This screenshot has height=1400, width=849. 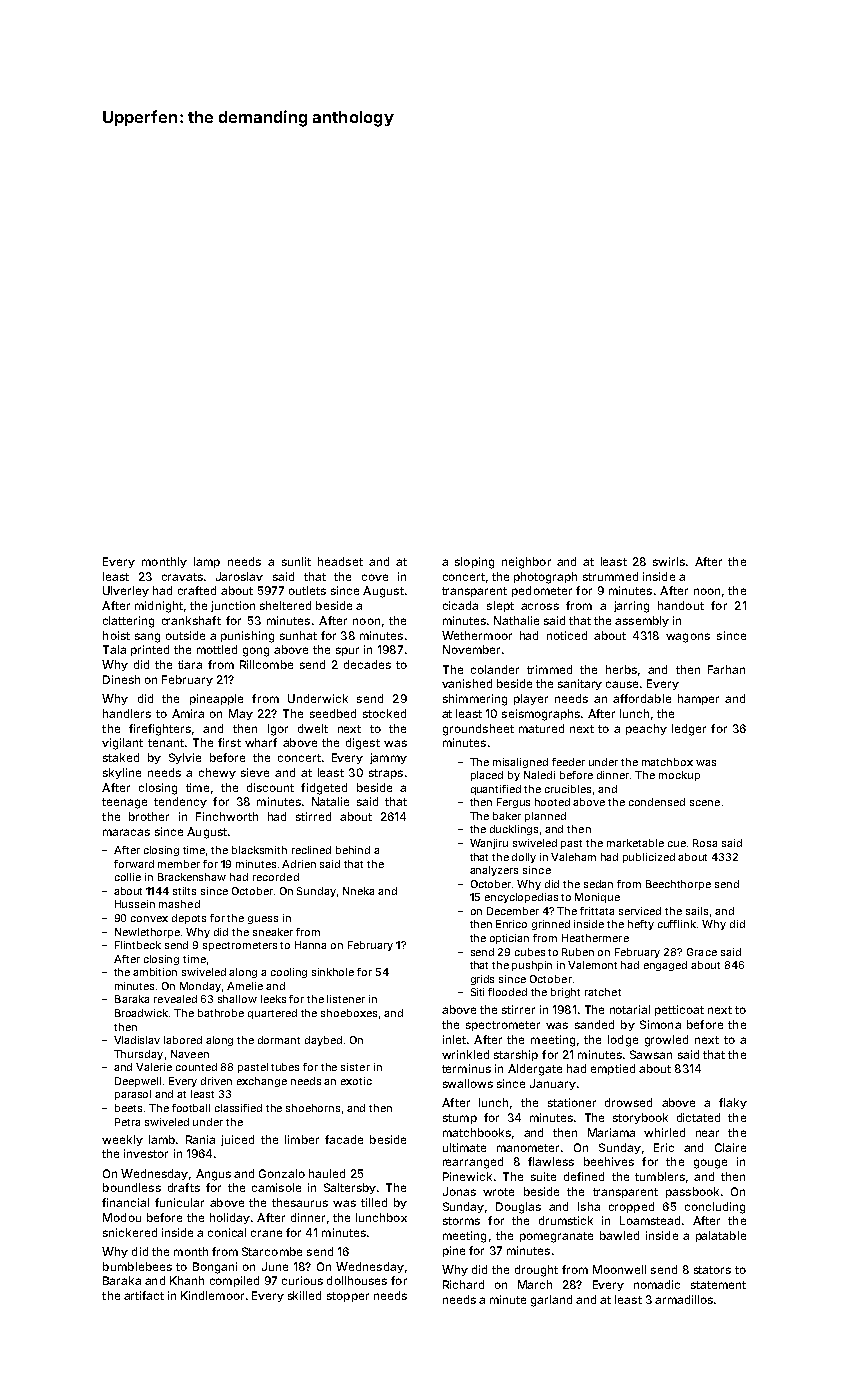 I want to click on first, so click(x=229, y=742).
